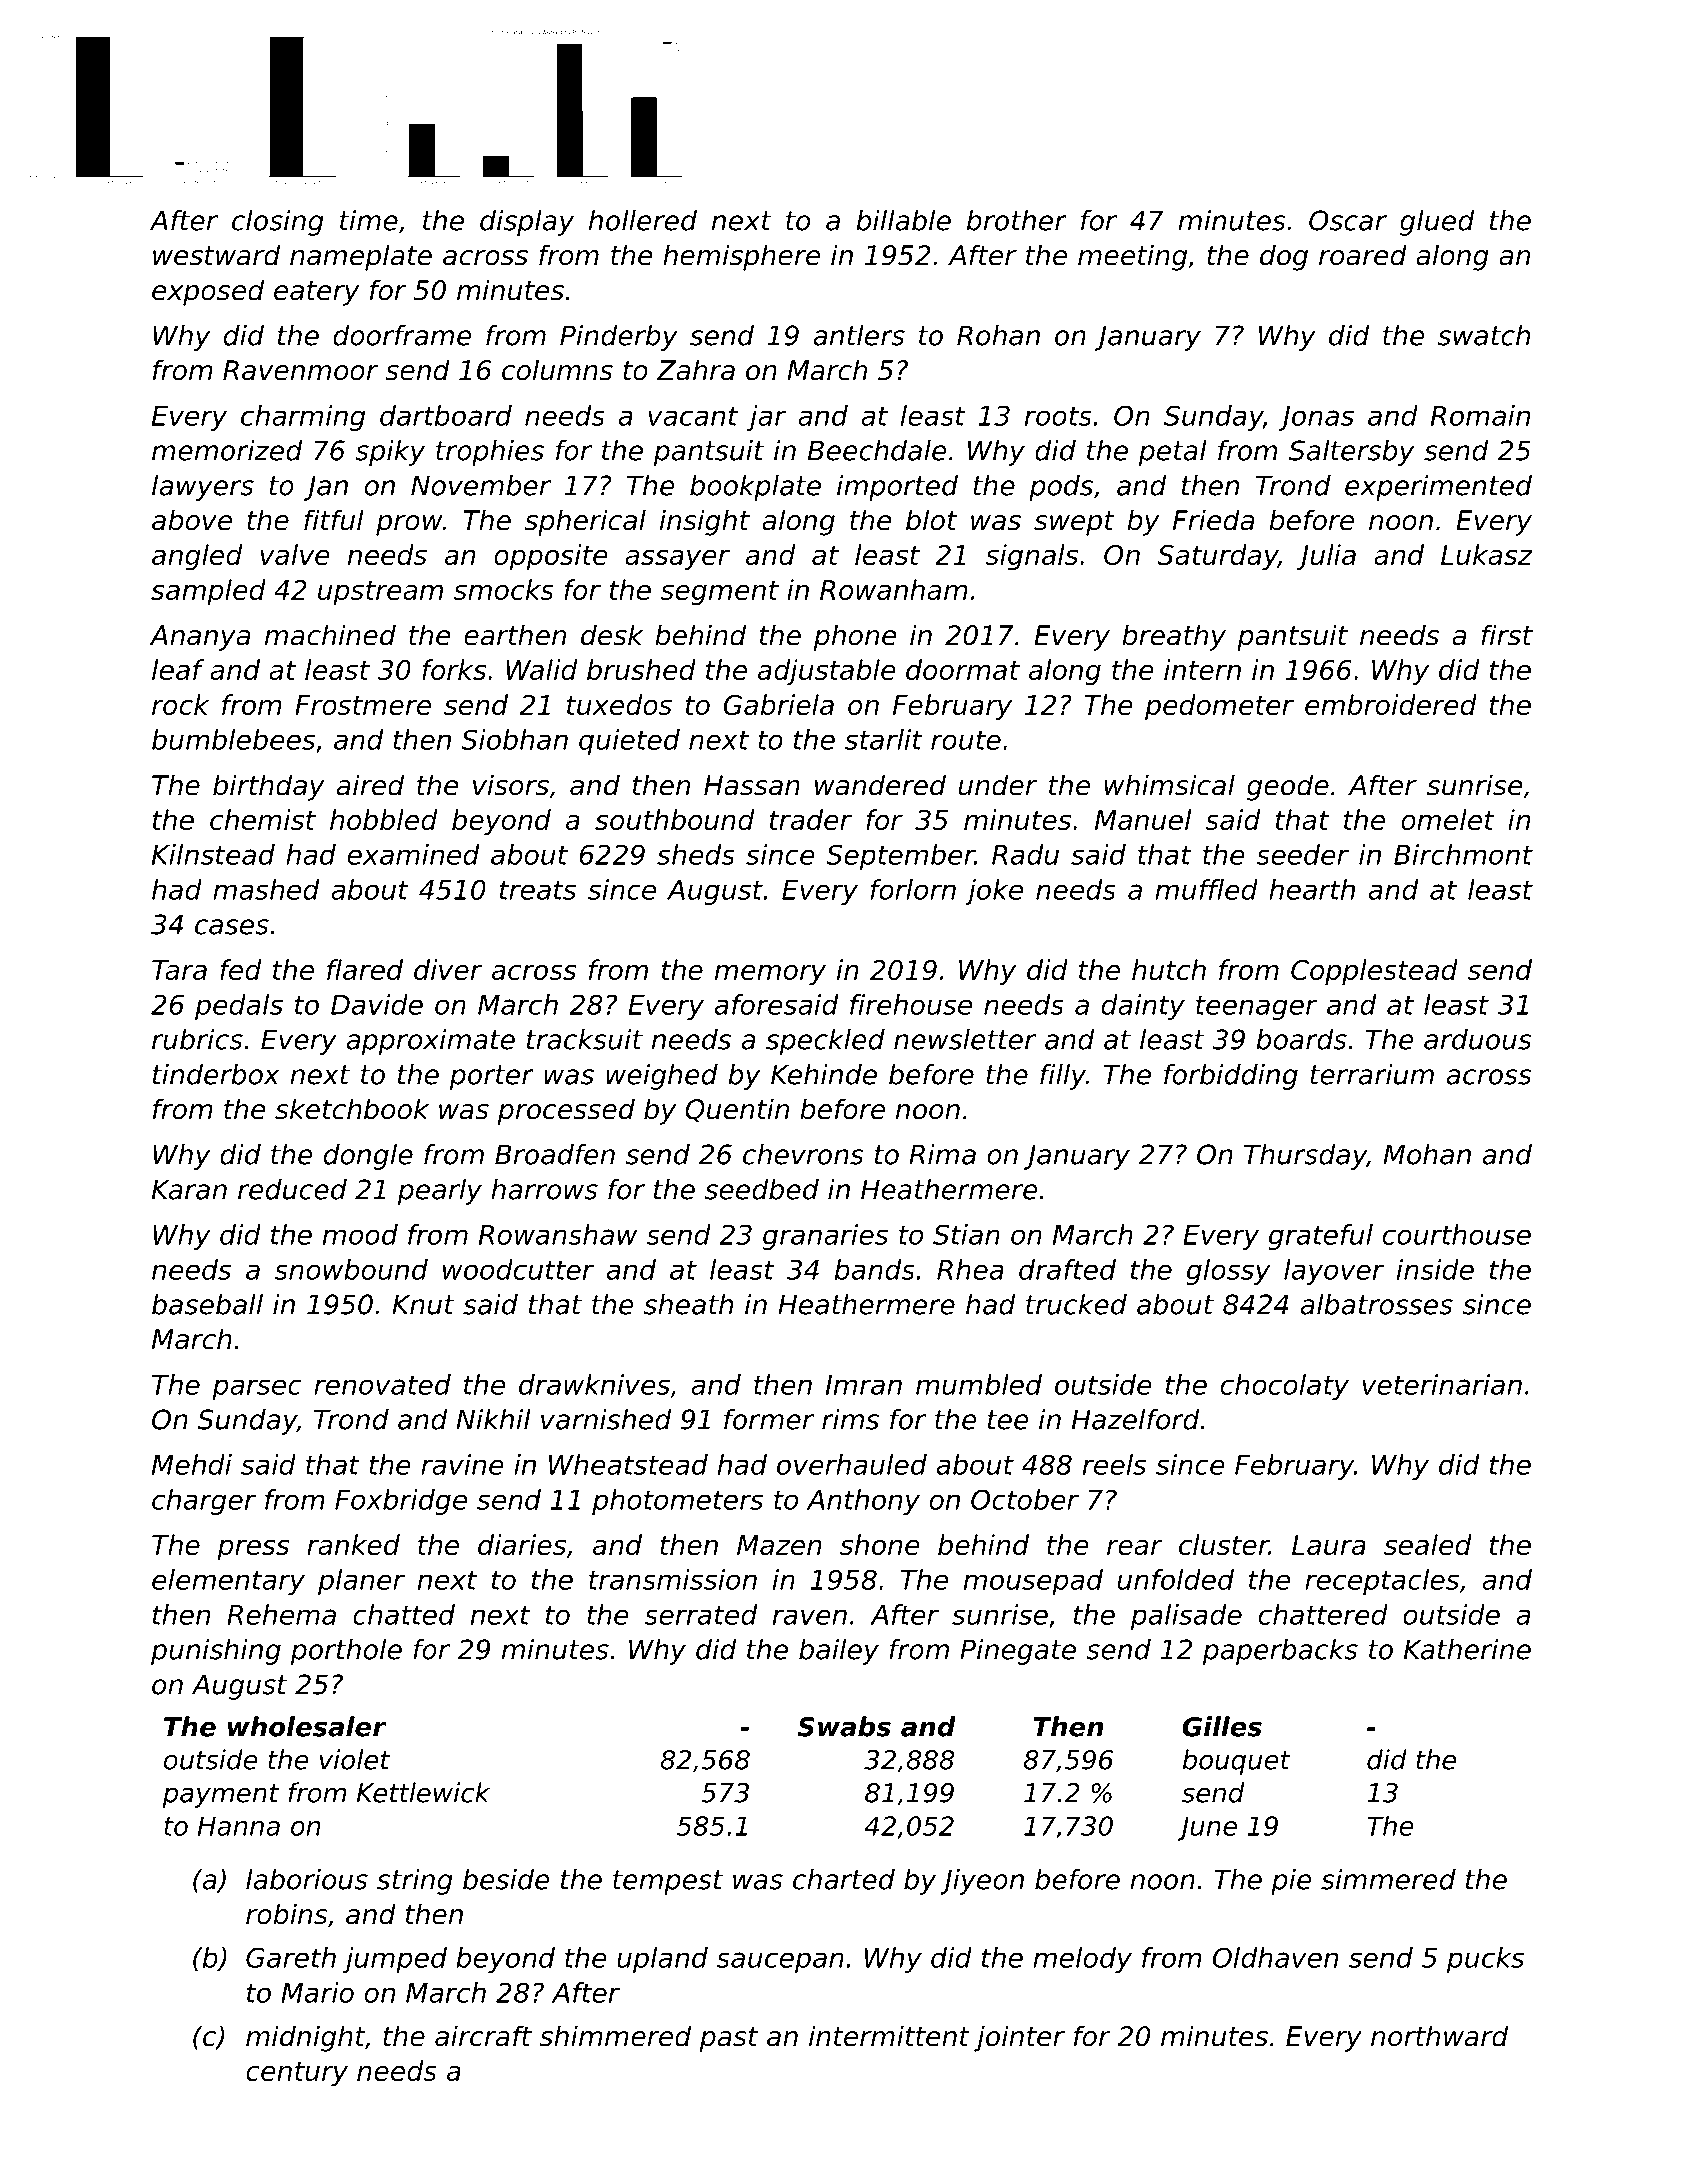 The width and height of the image is (1683, 2178). What do you see at coordinates (1372, 1074) in the image?
I see `terrarium` at bounding box center [1372, 1074].
